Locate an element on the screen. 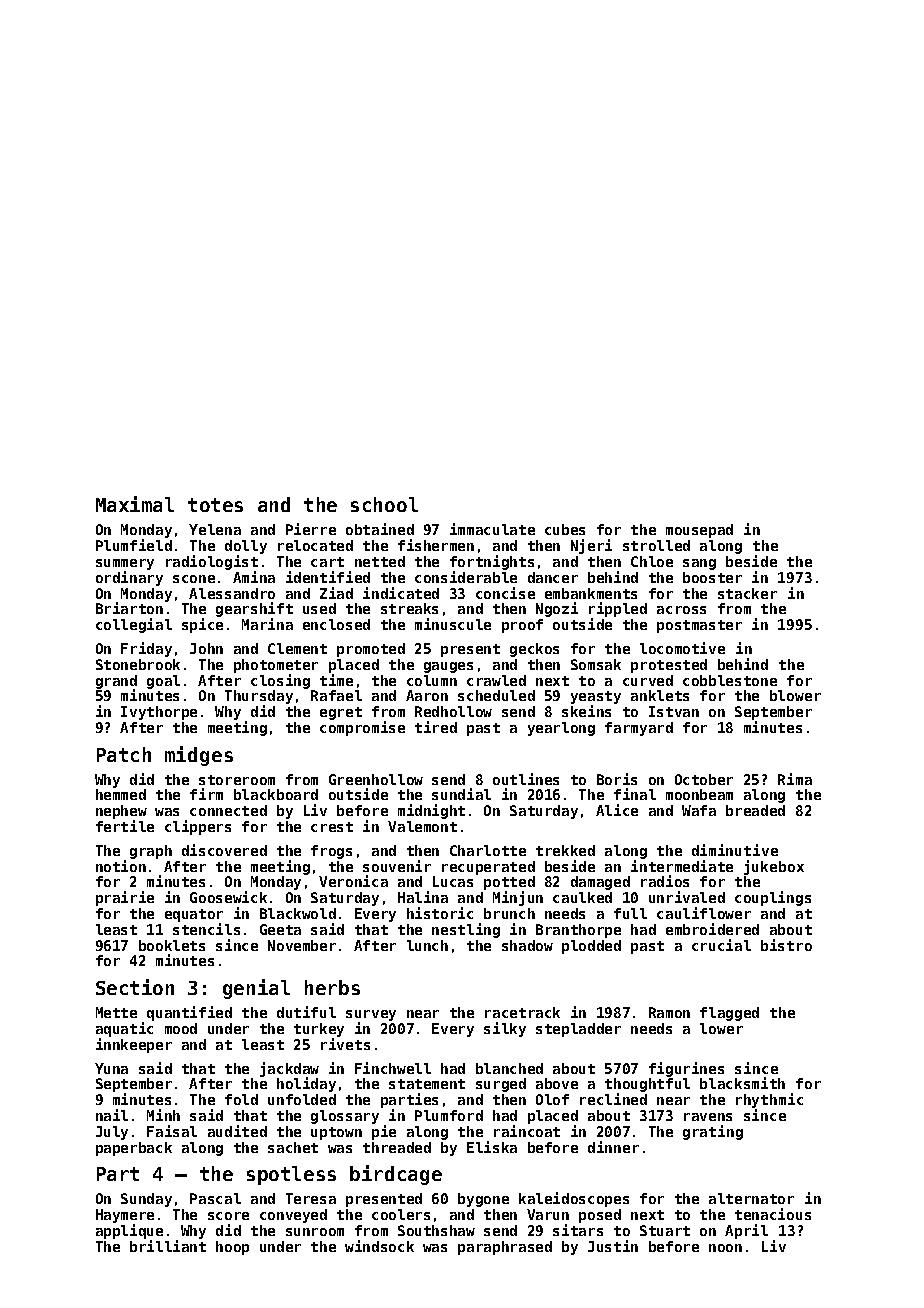 This screenshot has width=924, height=1308. Faisal is located at coordinates (172, 1131).
